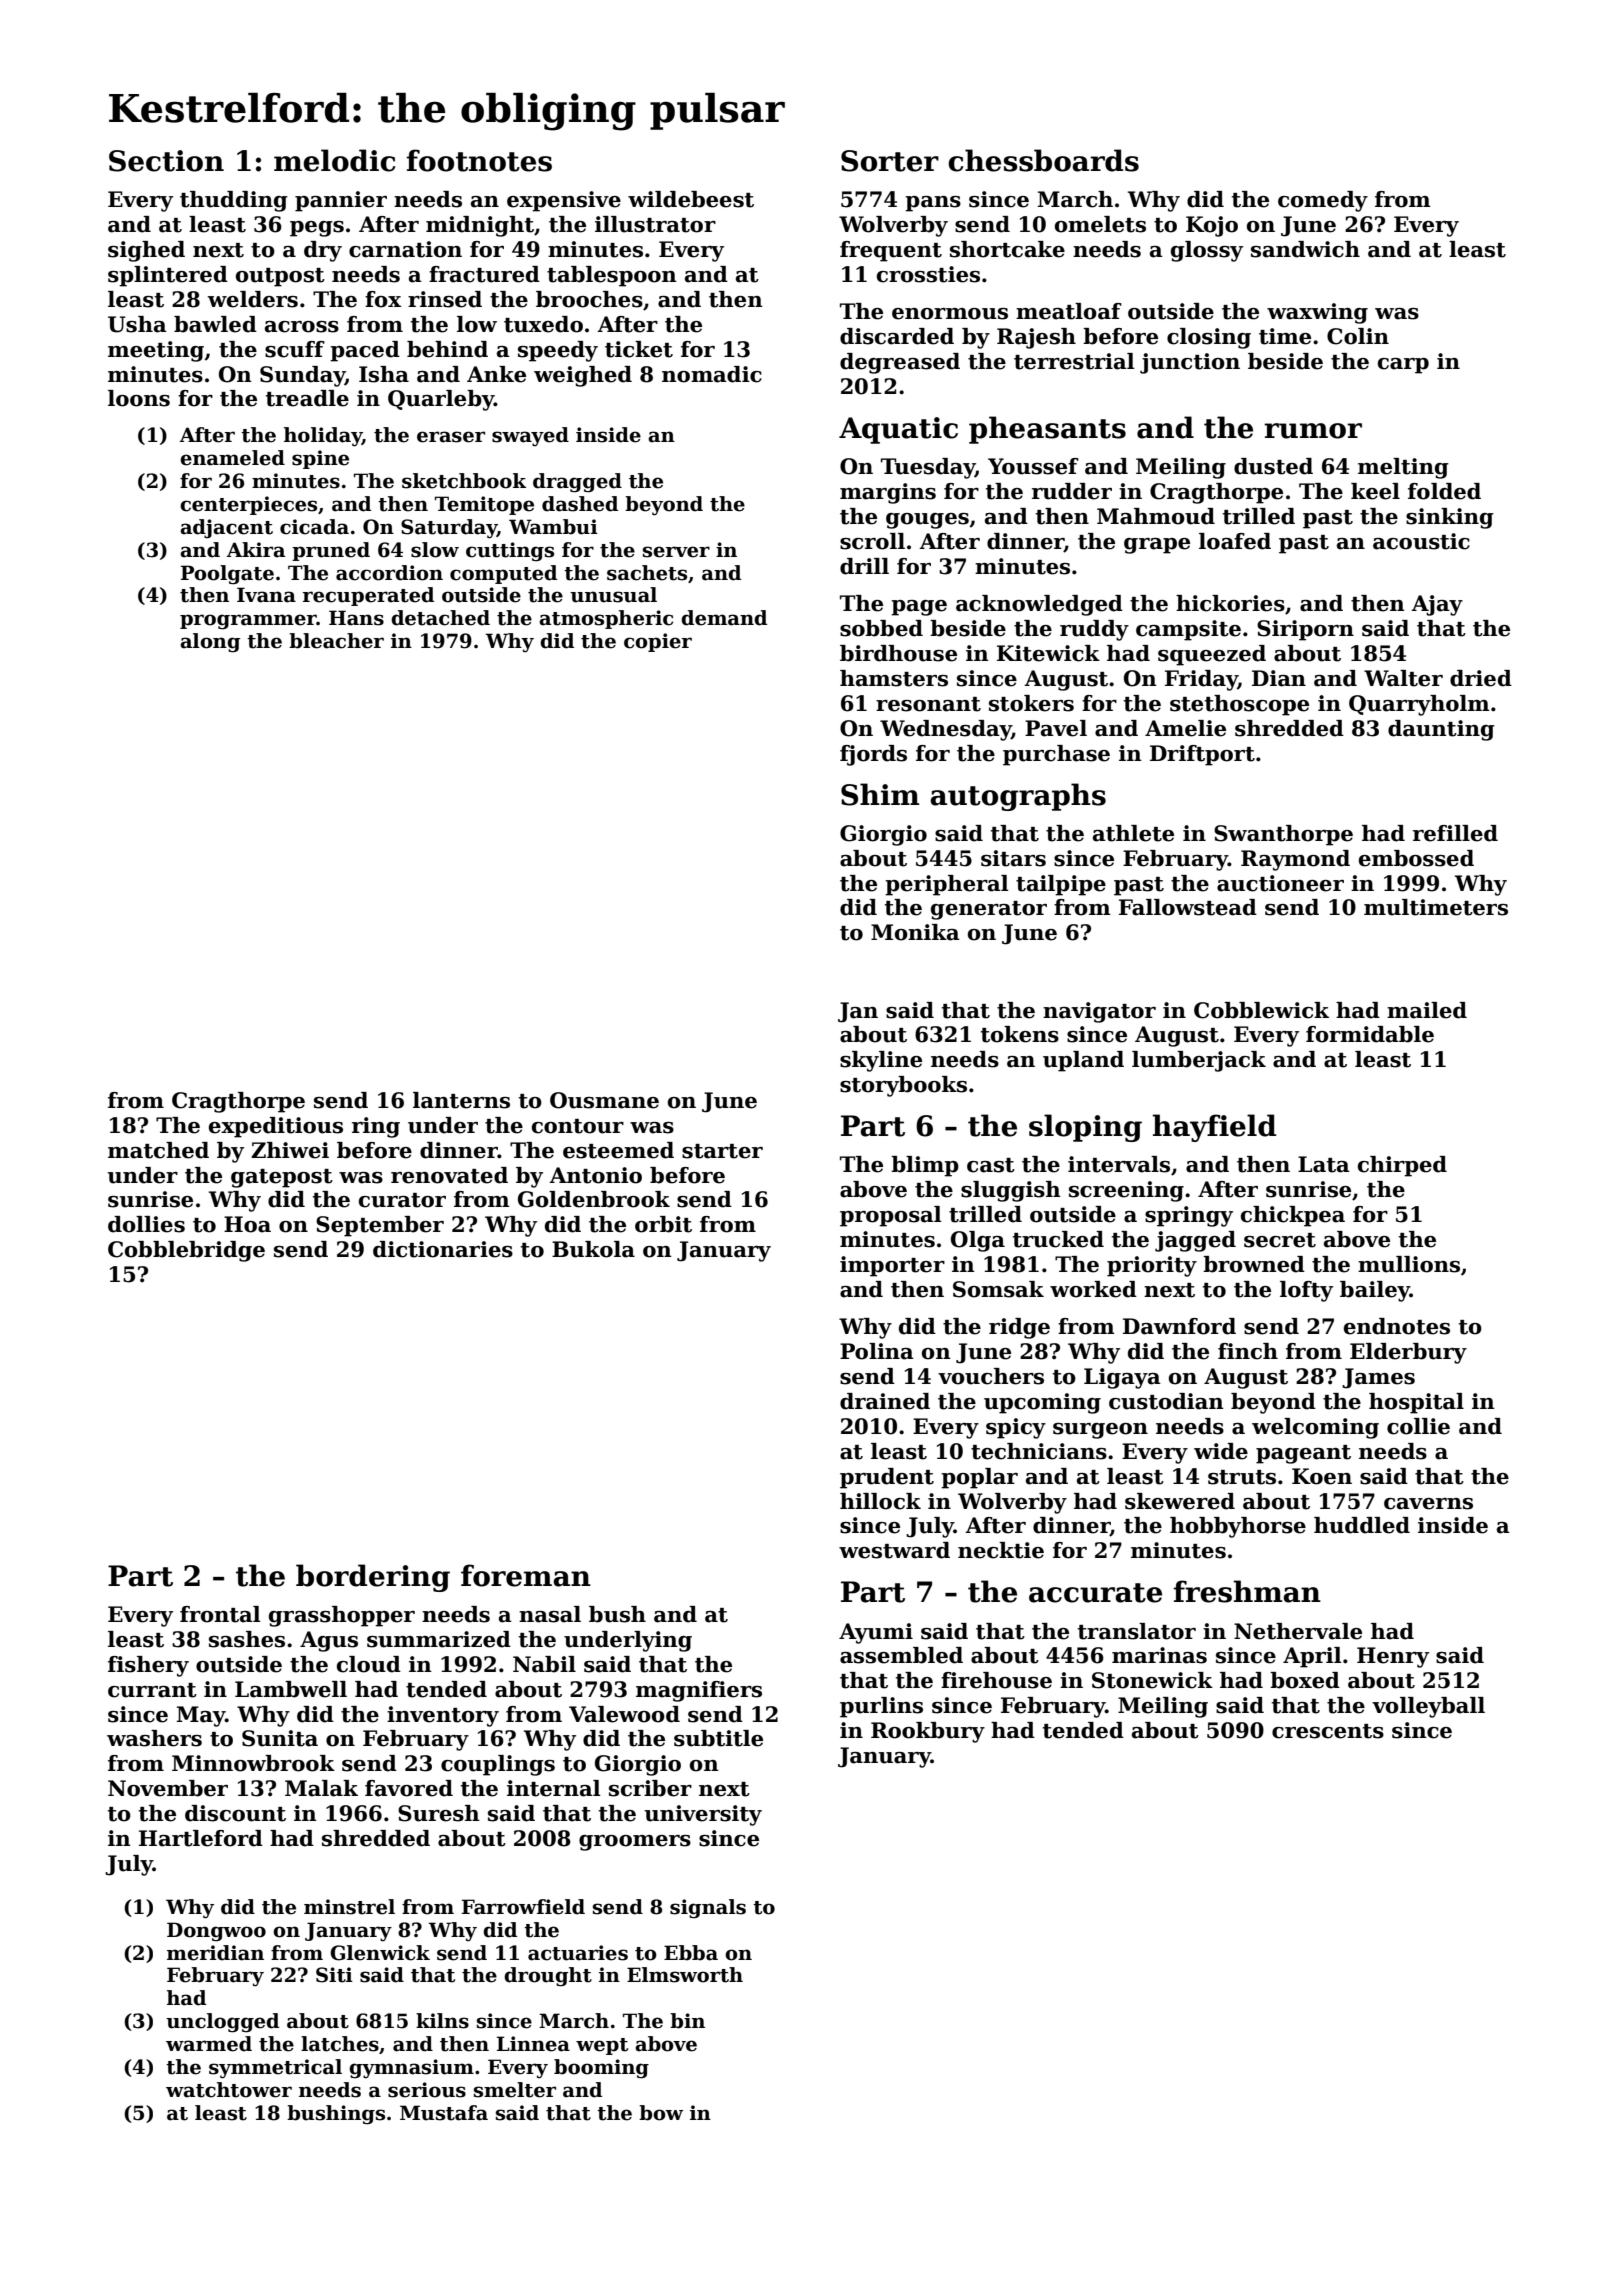 The height and width of the image is (2292, 1620). Describe the element at coordinates (661, 2113) in the image. I see `bow` at that location.
